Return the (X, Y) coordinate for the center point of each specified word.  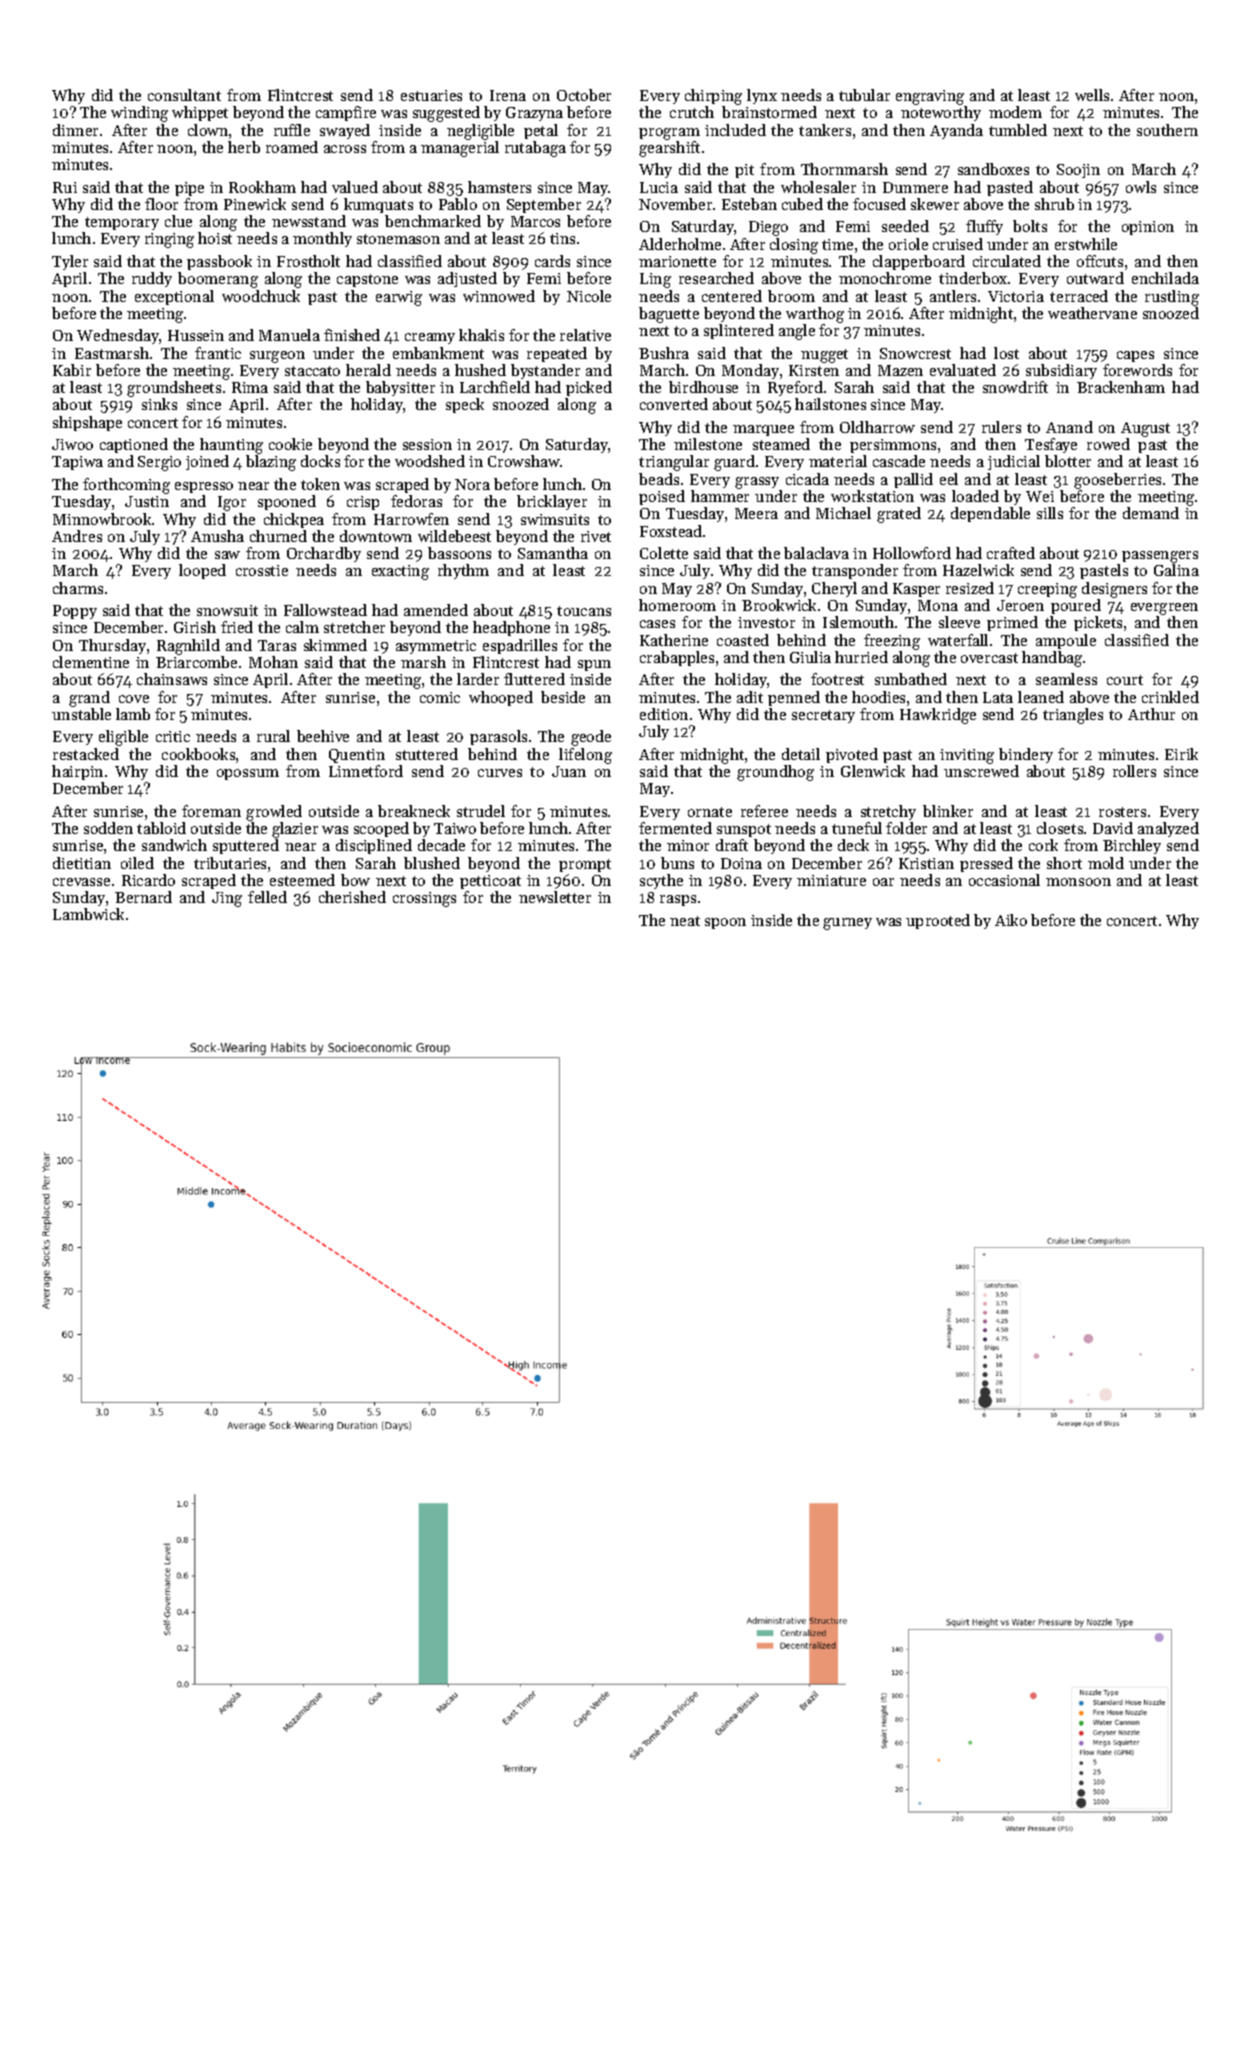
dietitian (82, 863)
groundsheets (174, 389)
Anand (1069, 427)
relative (585, 335)
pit (744, 171)
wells (1092, 95)
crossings (424, 899)
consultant (184, 95)
